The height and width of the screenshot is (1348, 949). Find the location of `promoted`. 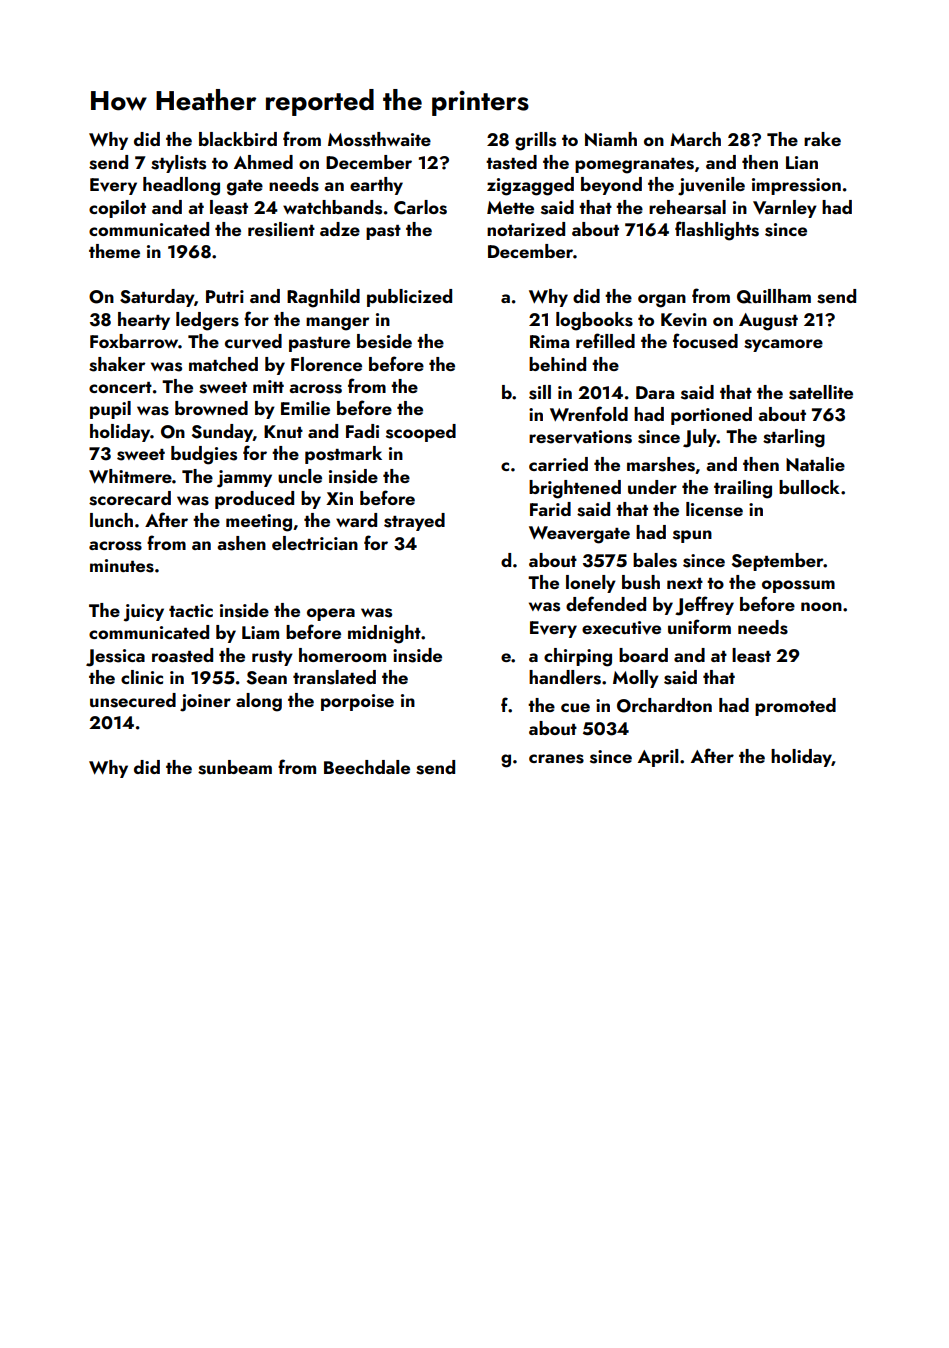

promoted is located at coordinates (795, 707).
